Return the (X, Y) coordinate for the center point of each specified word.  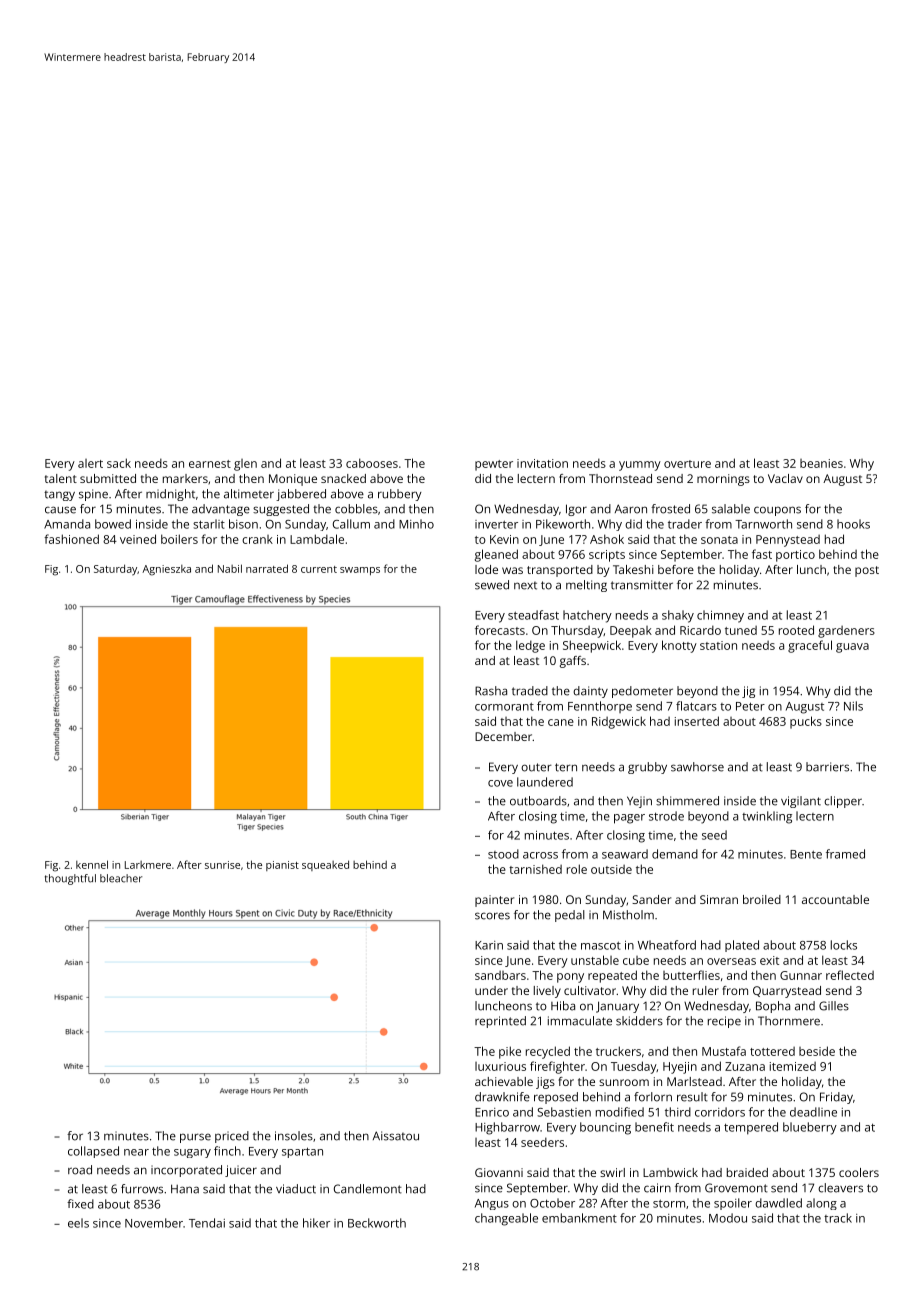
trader (685, 524)
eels (78, 1223)
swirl (612, 1172)
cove (500, 783)
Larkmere (148, 865)
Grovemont (736, 1188)
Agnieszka (166, 570)
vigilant (801, 802)
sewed (492, 585)
